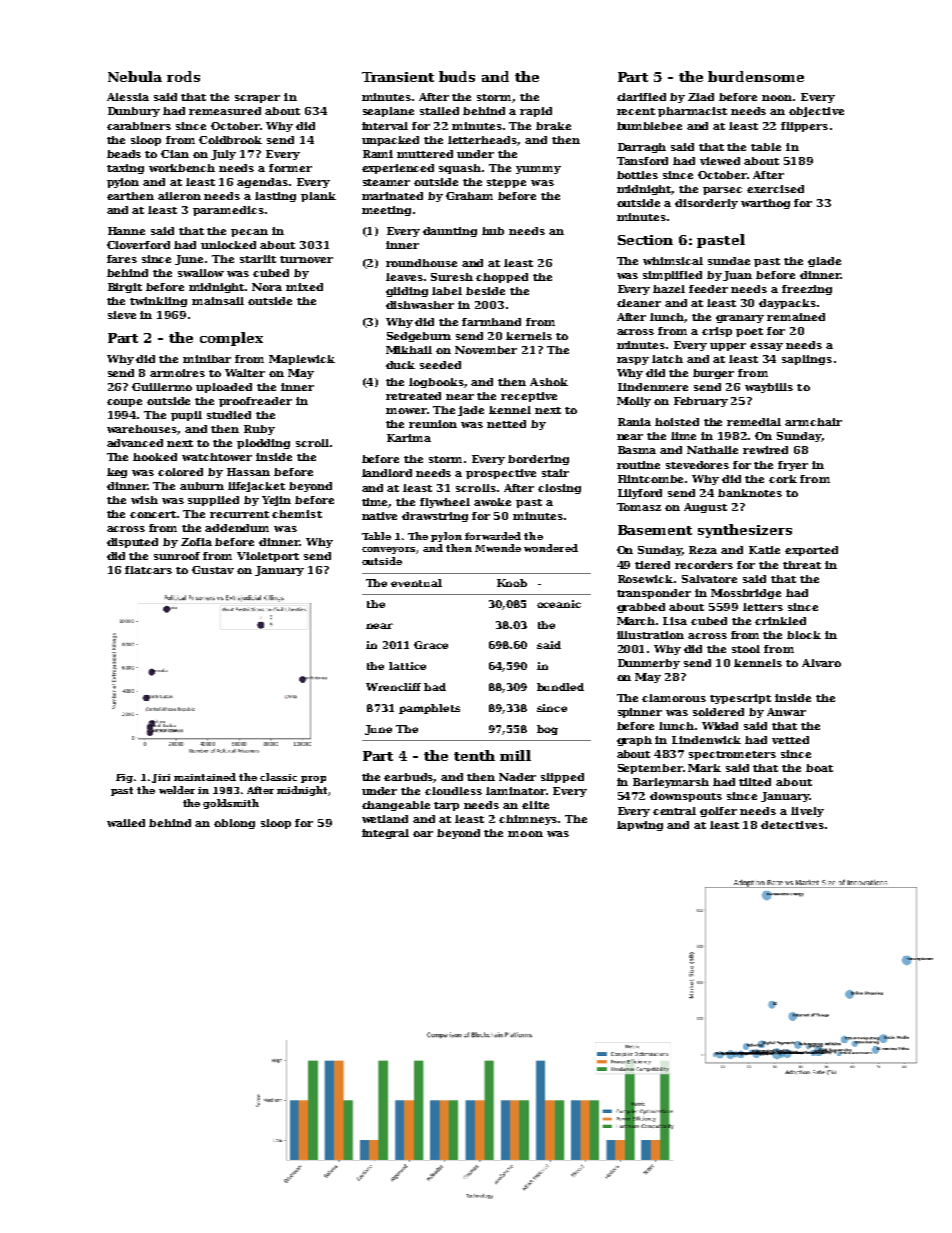 The image size is (952, 1233). I want to click on wish, so click(144, 500).
